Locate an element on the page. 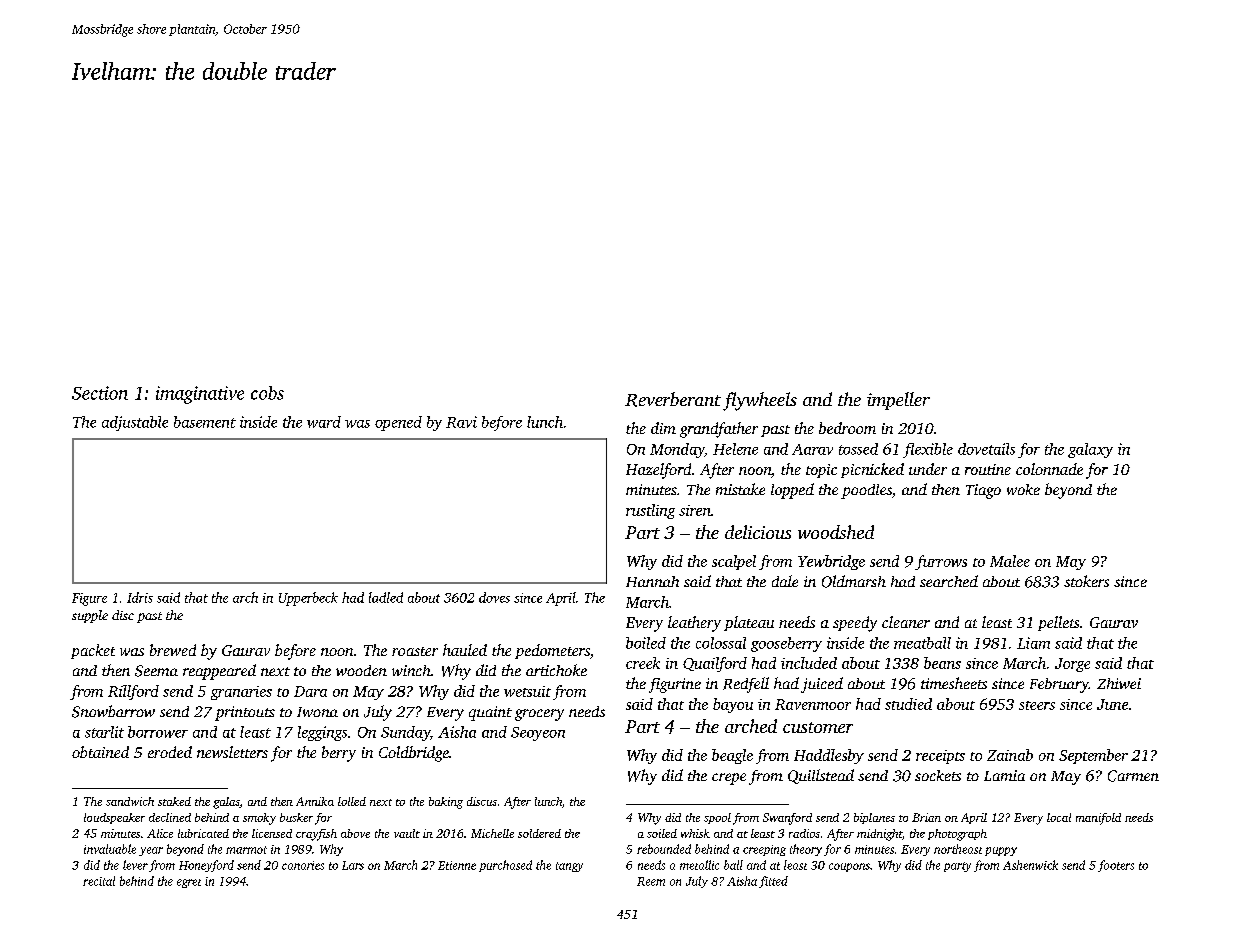 The width and height of the page is (1233, 952). Iwona is located at coordinates (317, 712).
